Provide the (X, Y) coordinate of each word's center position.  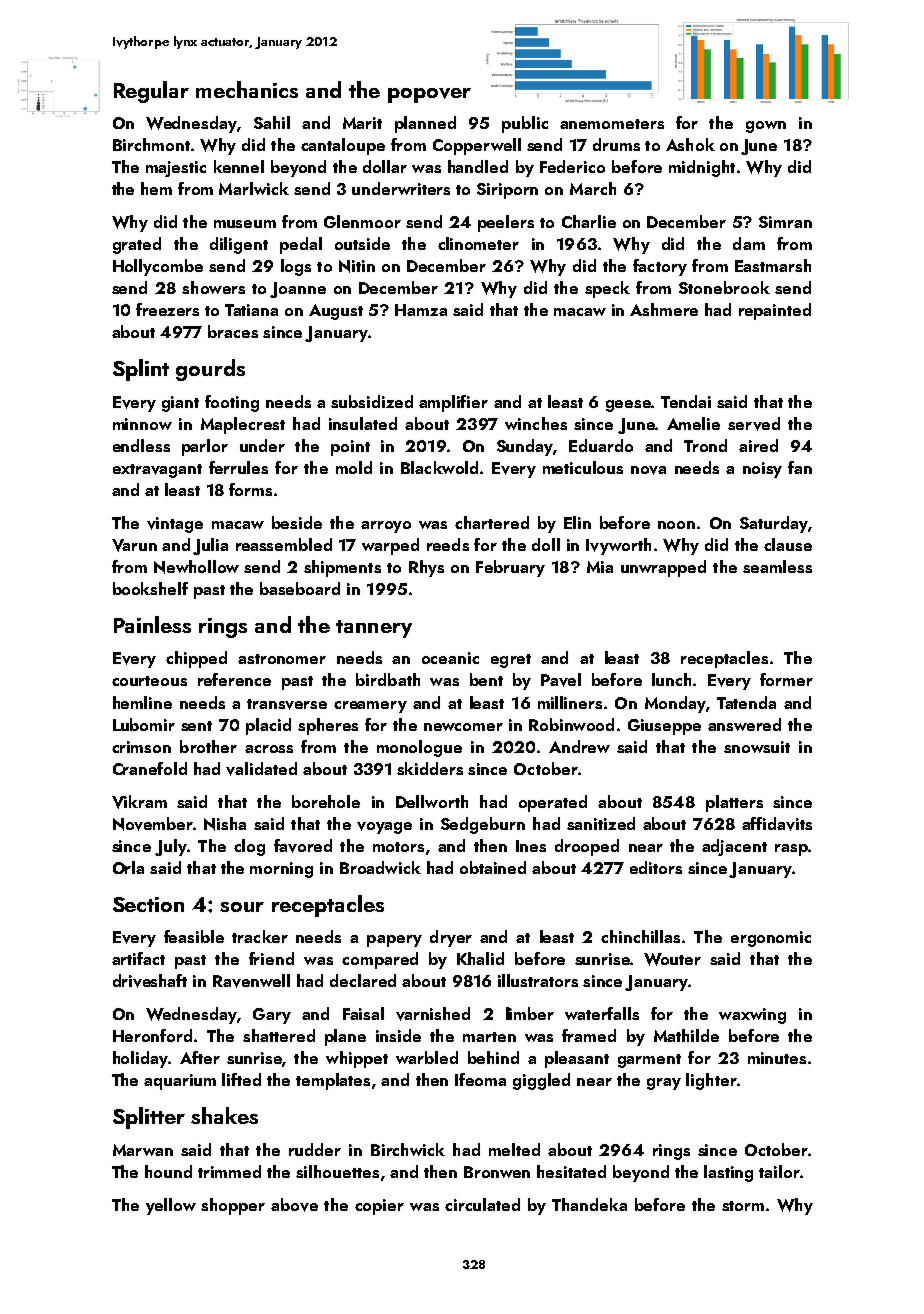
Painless (152, 624)
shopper (233, 1206)
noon (676, 525)
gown (766, 127)
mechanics (247, 89)
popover (429, 95)
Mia (600, 567)
